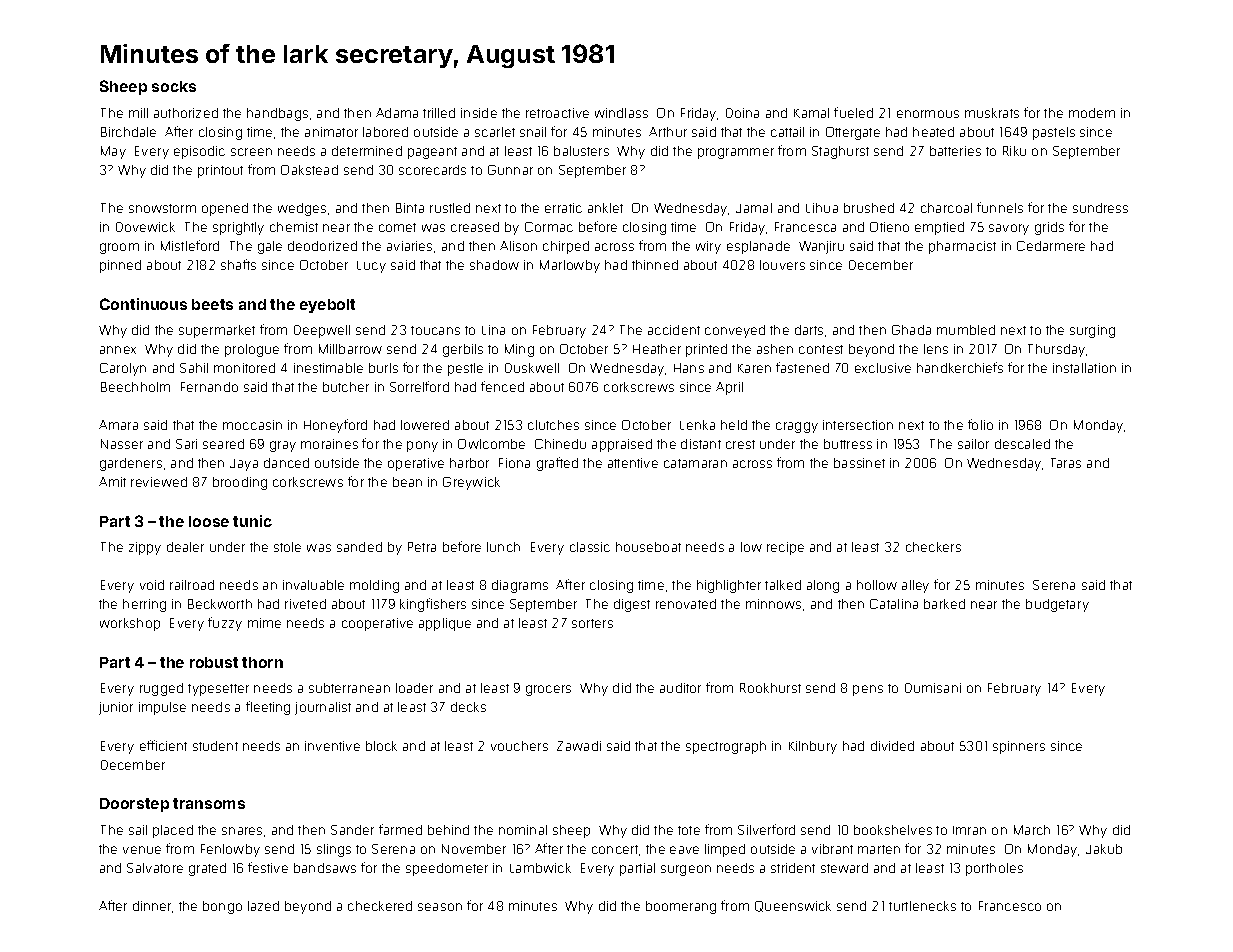 The height and width of the document is (952, 1233). Describe the element at coordinates (252, 425) in the document. I see `moccasin` at that location.
